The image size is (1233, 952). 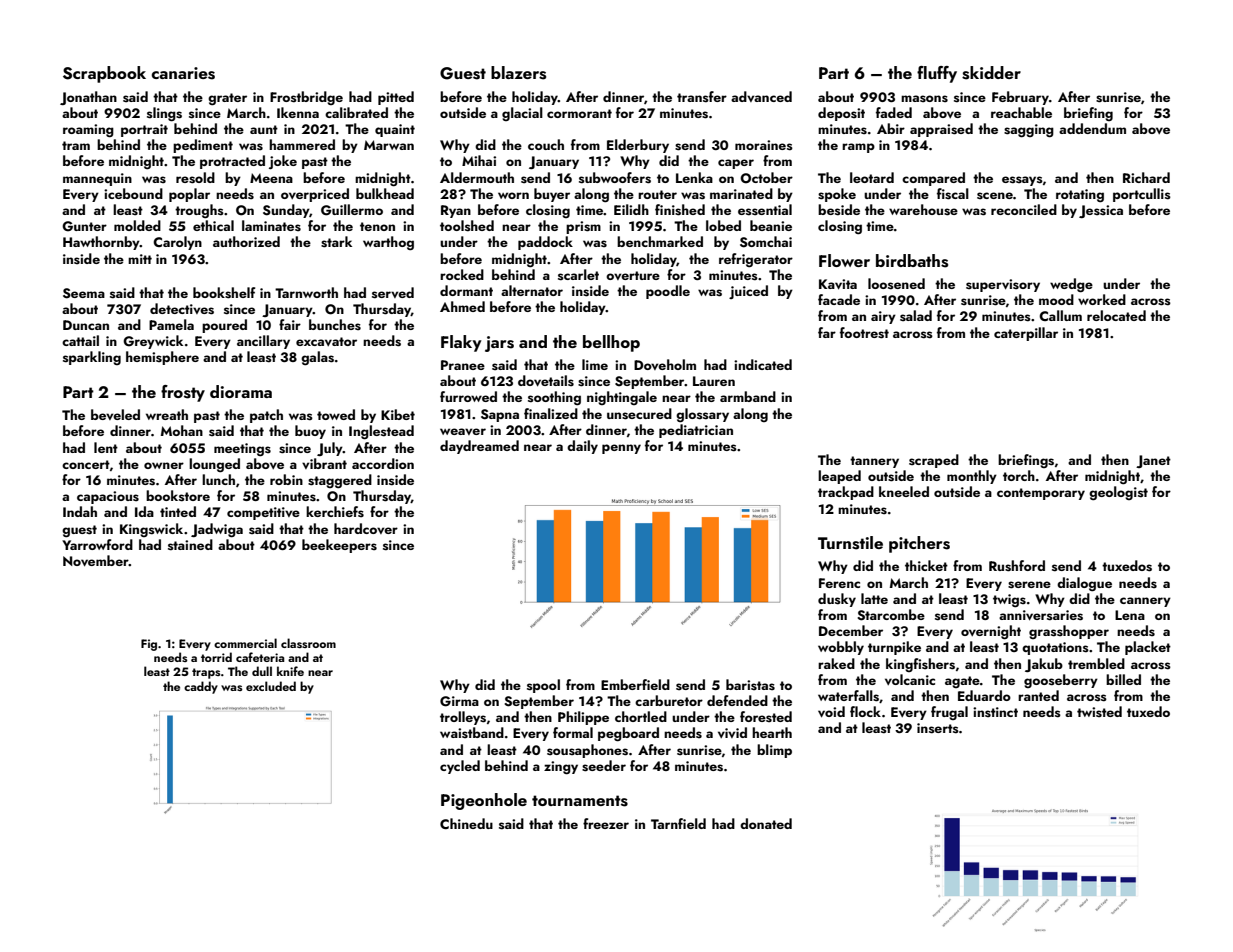 What do you see at coordinates (466, 823) in the screenshot?
I see `Chinedu` at bounding box center [466, 823].
